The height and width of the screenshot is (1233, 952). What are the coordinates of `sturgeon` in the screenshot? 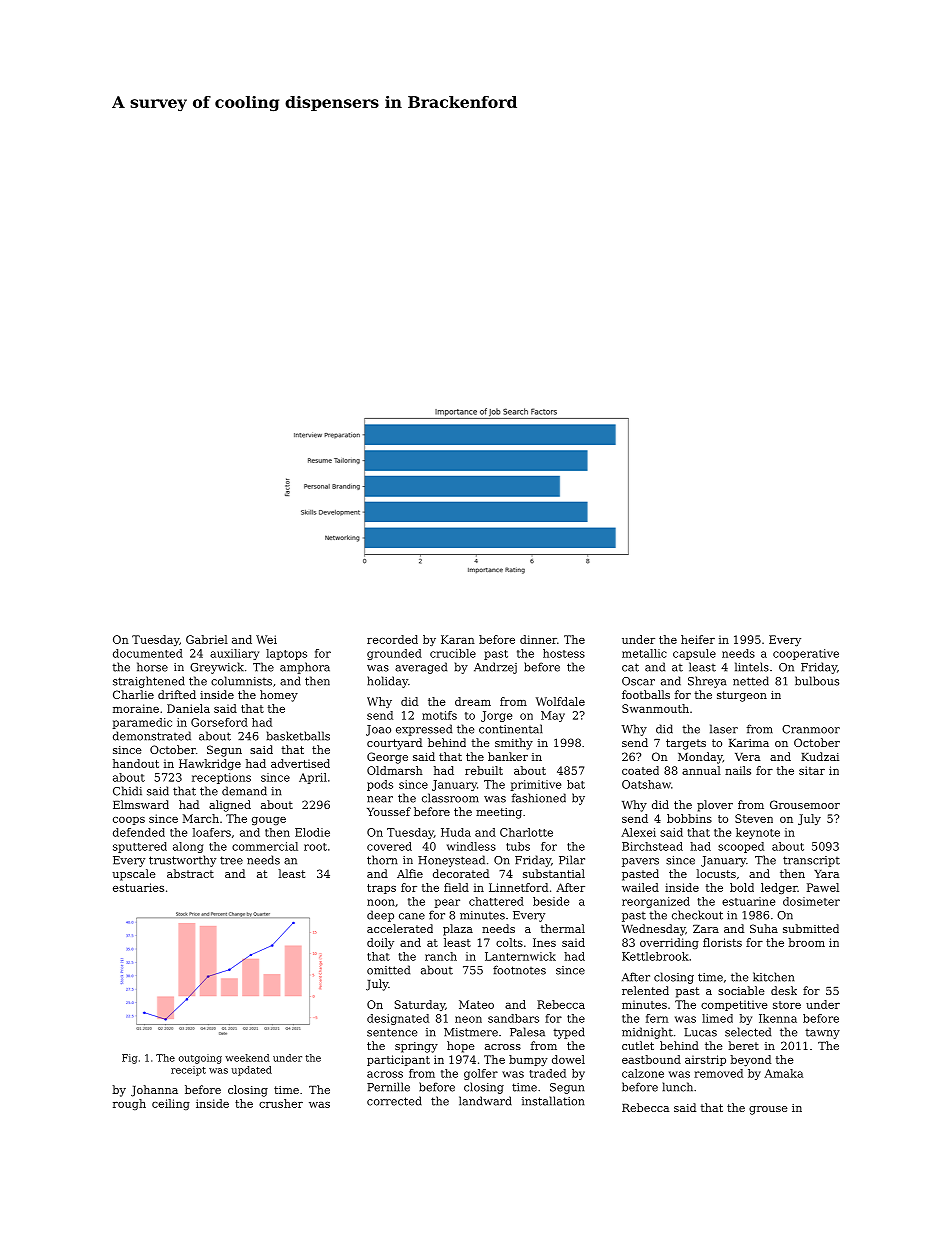 It's located at (742, 696).
